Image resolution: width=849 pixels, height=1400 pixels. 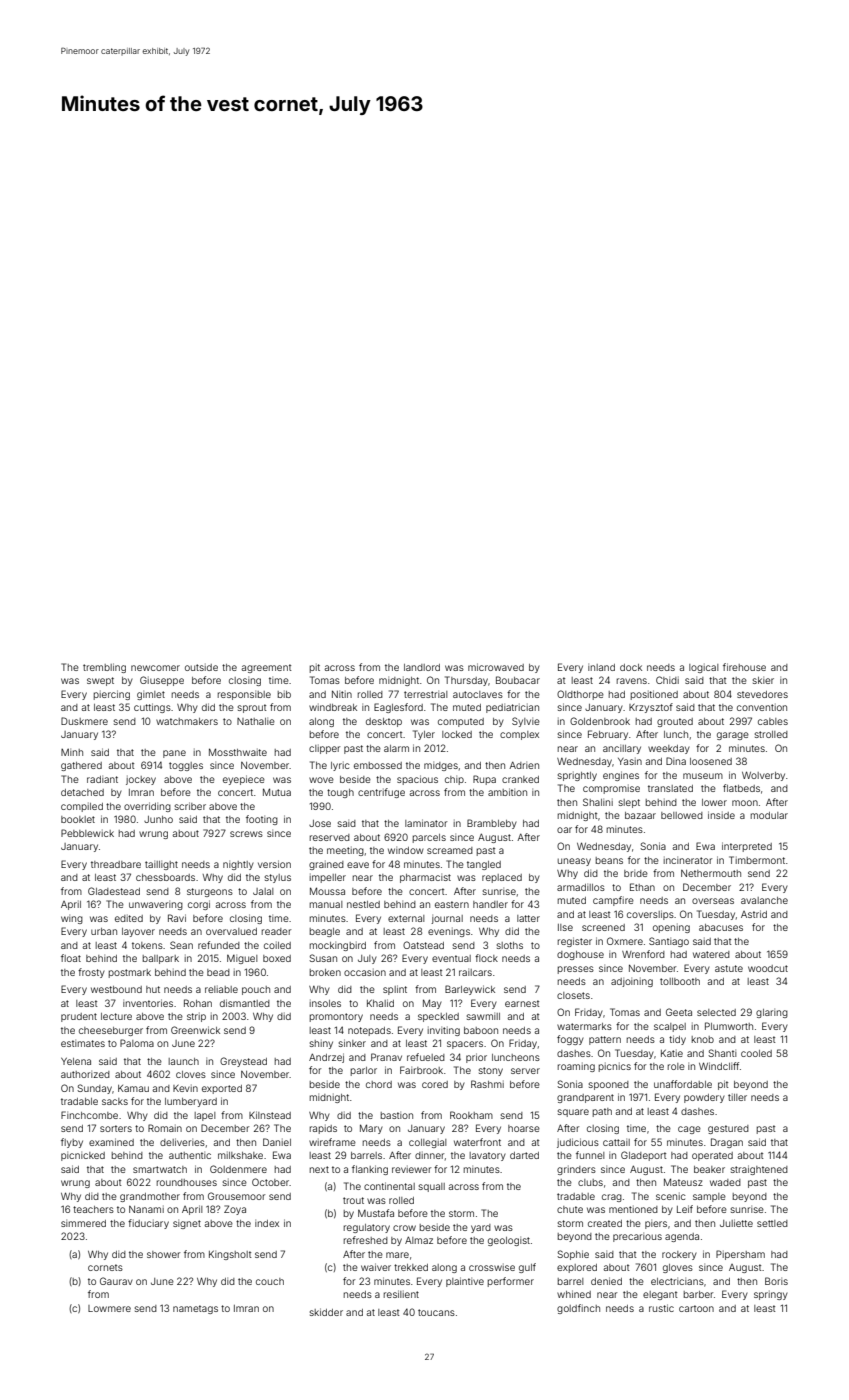 What do you see at coordinates (93, 1209) in the document?
I see `teachers` at bounding box center [93, 1209].
